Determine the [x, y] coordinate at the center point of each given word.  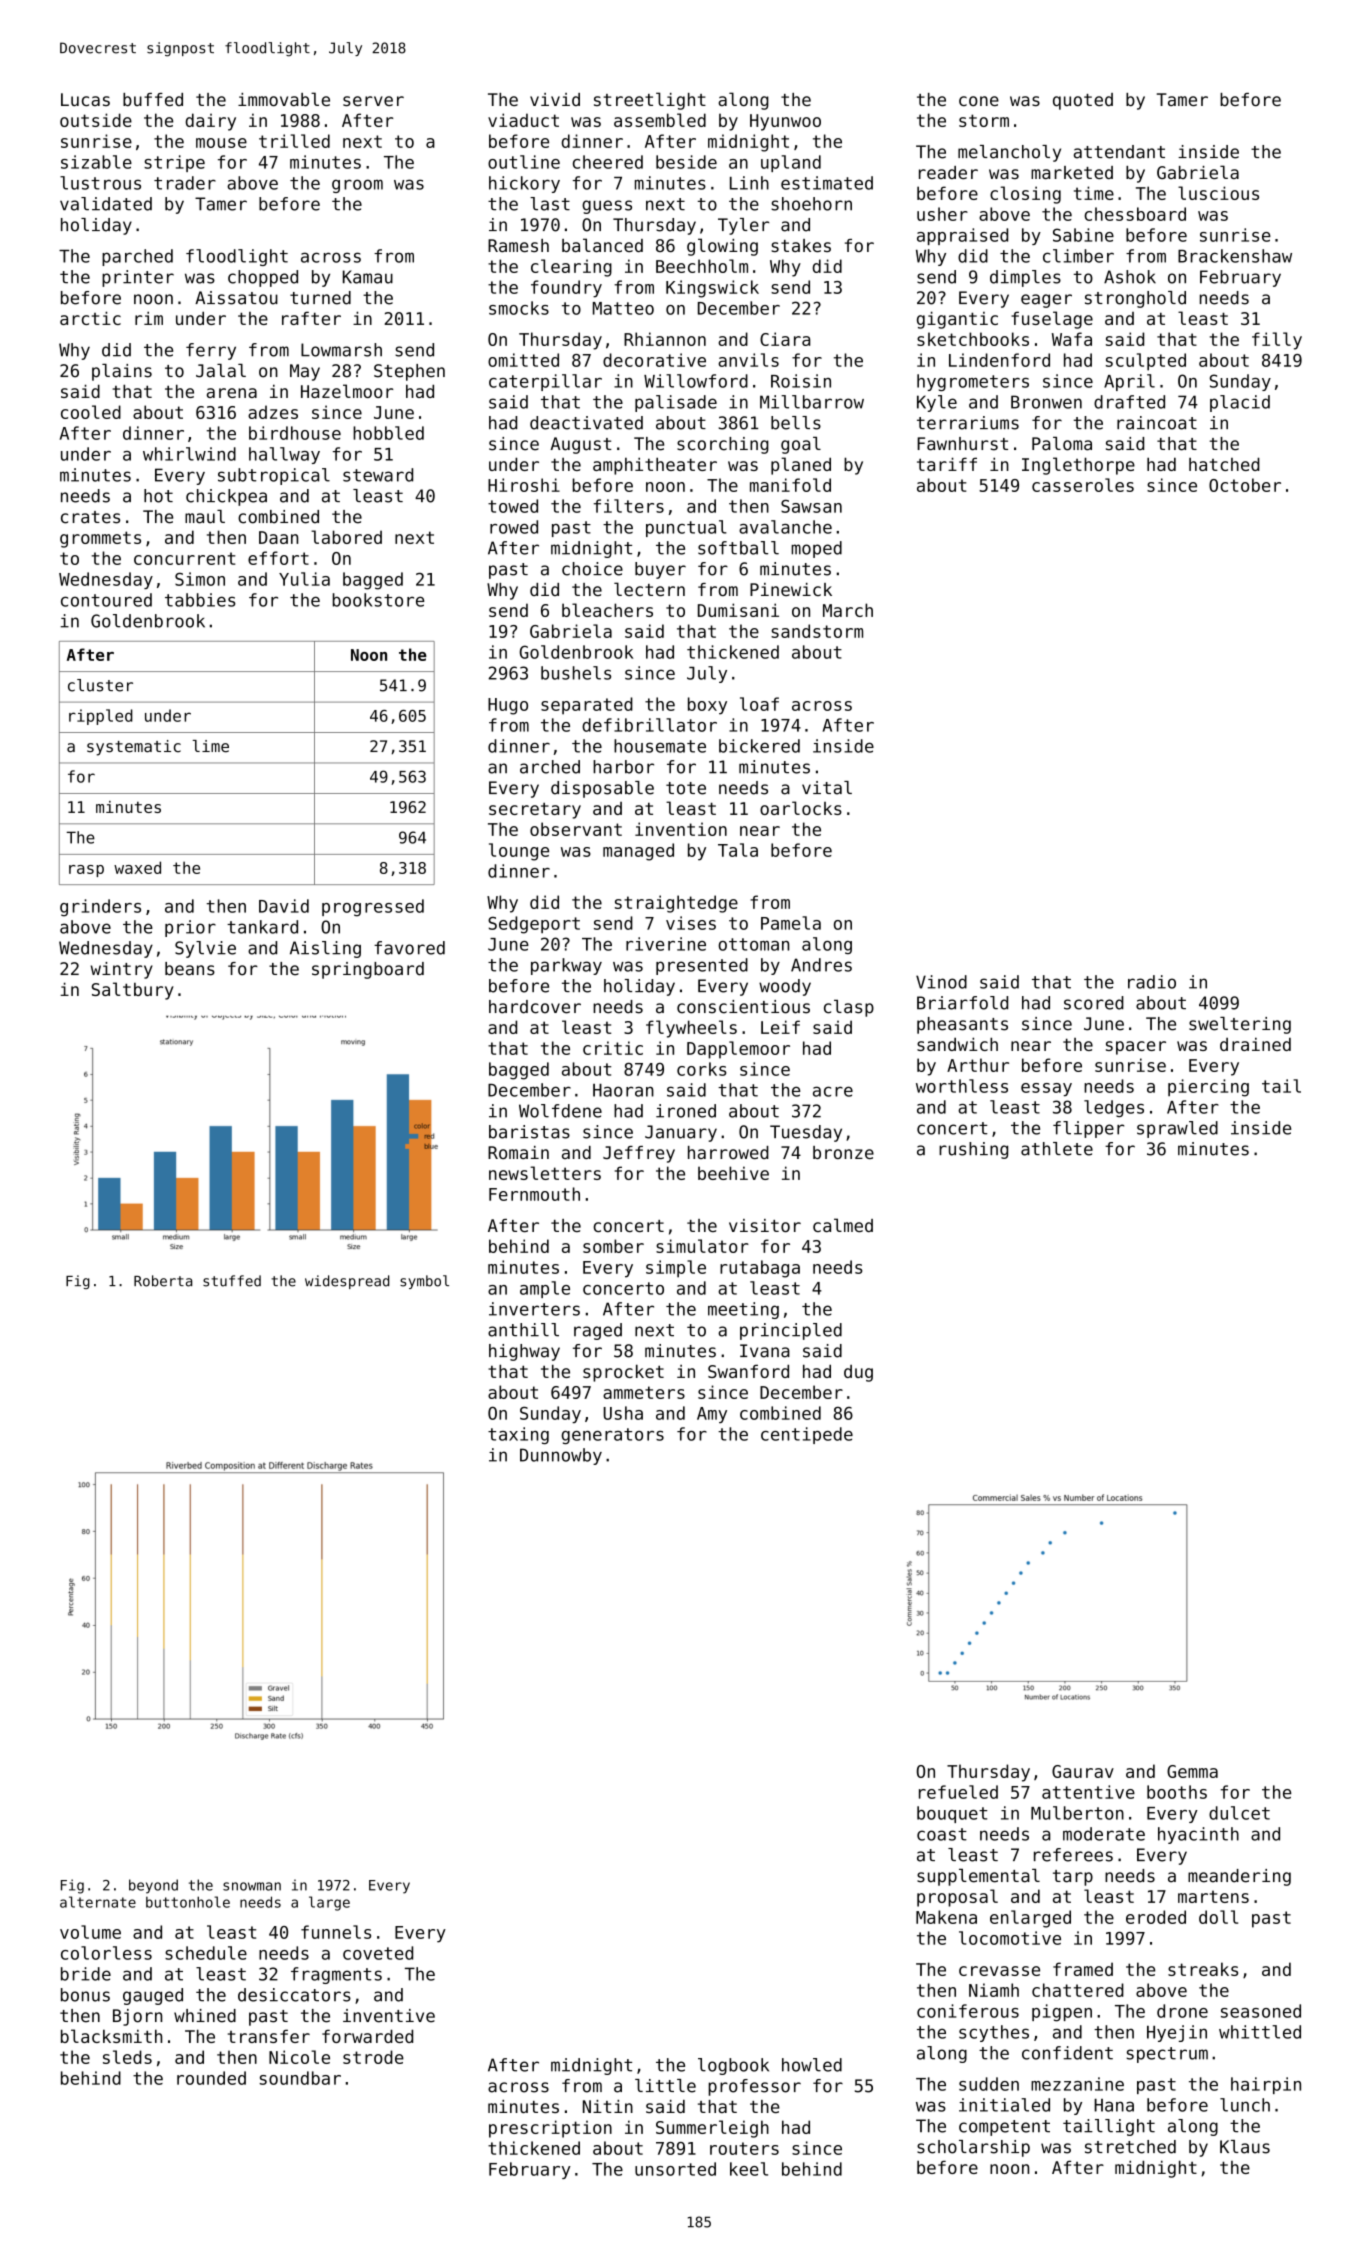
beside [686, 162]
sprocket [623, 1373]
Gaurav [1083, 1771]
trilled [294, 141]
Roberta [163, 1281]
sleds [127, 2057]
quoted [1083, 101]
